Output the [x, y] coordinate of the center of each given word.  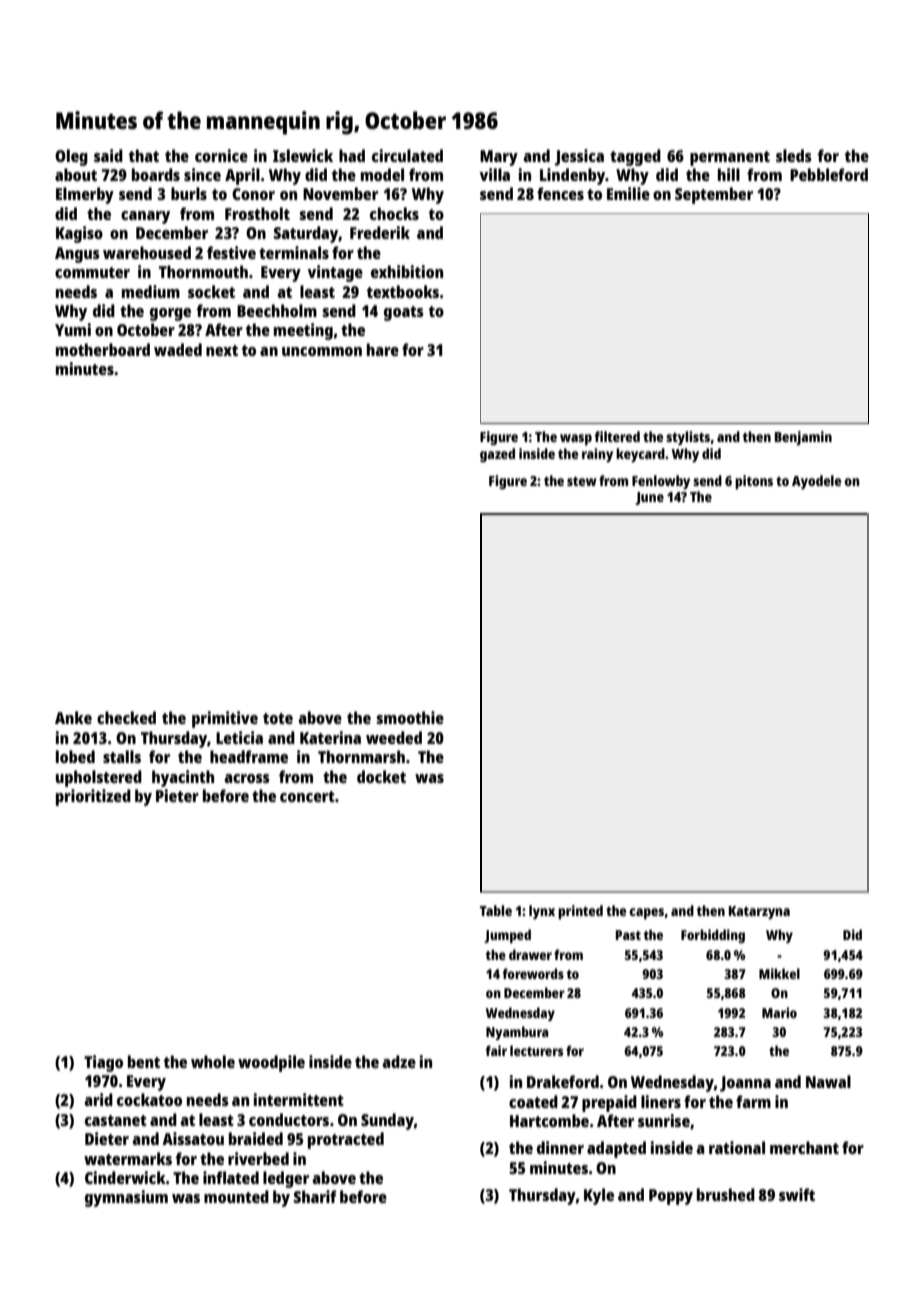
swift [797, 1194]
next [222, 350]
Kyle [599, 1196]
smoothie [410, 717]
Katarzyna [759, 913]
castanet [116, 1120]
